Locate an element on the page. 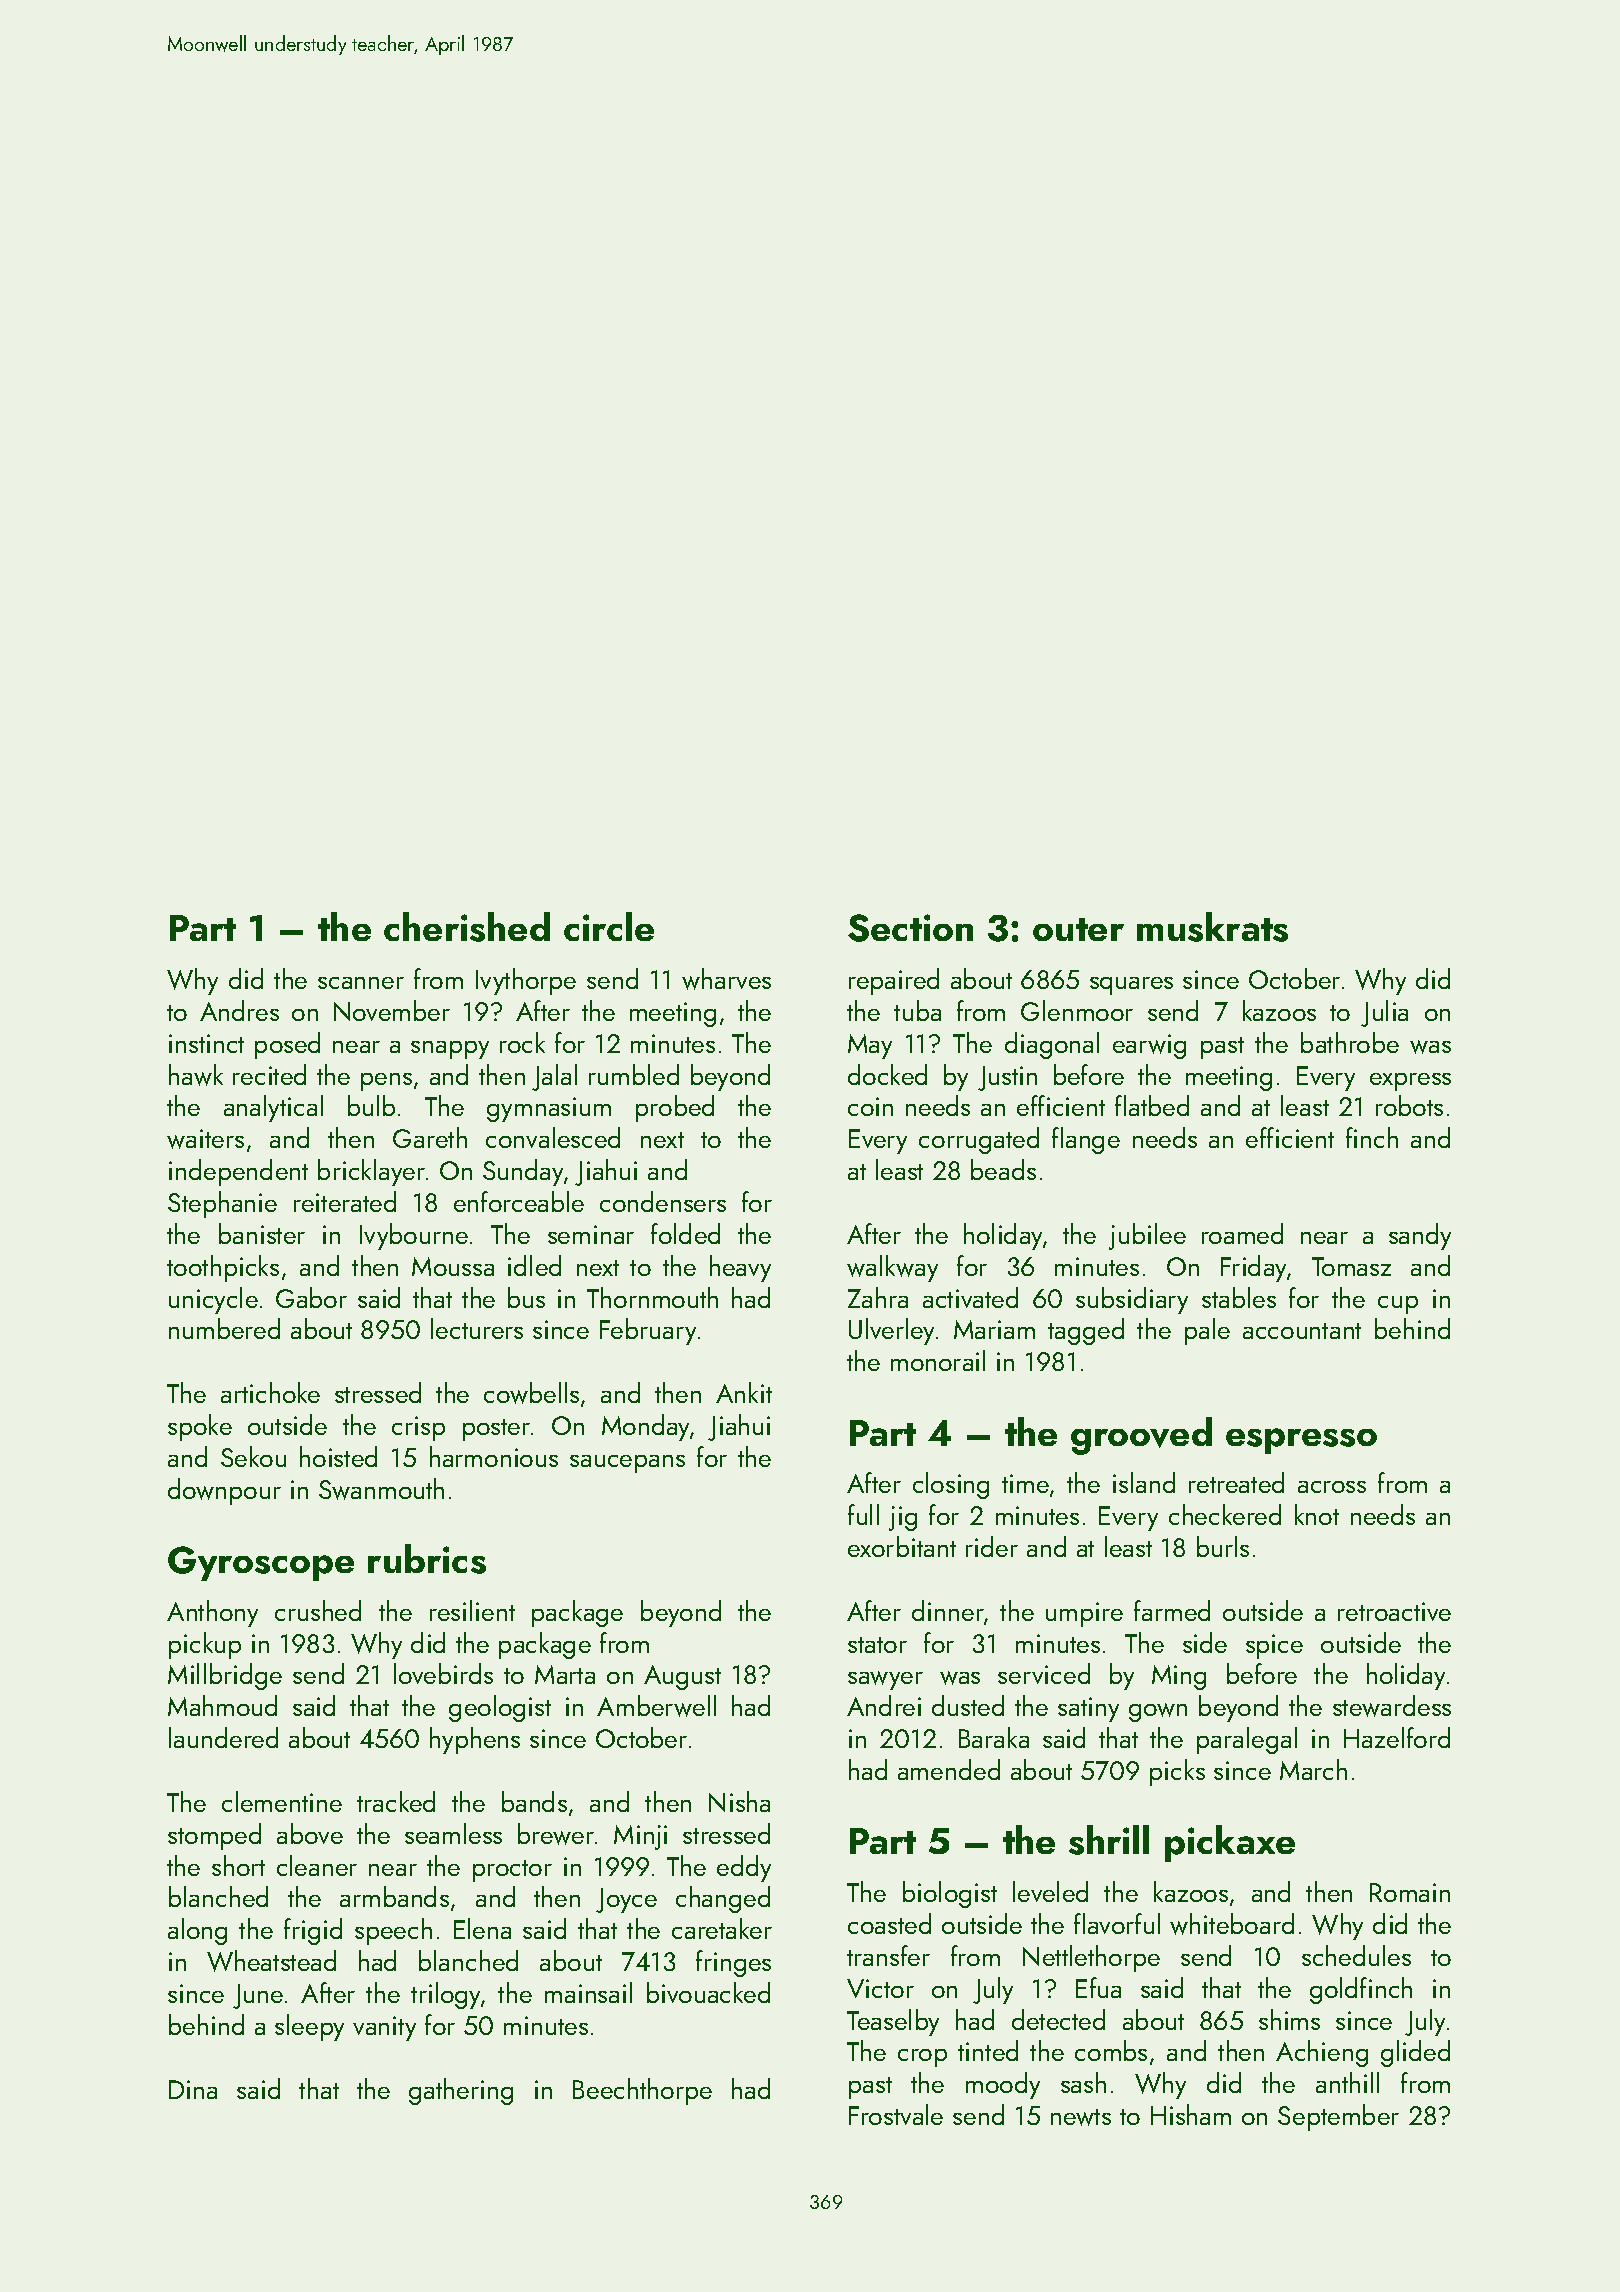  newts is located at coordinates (1081, 2117).
